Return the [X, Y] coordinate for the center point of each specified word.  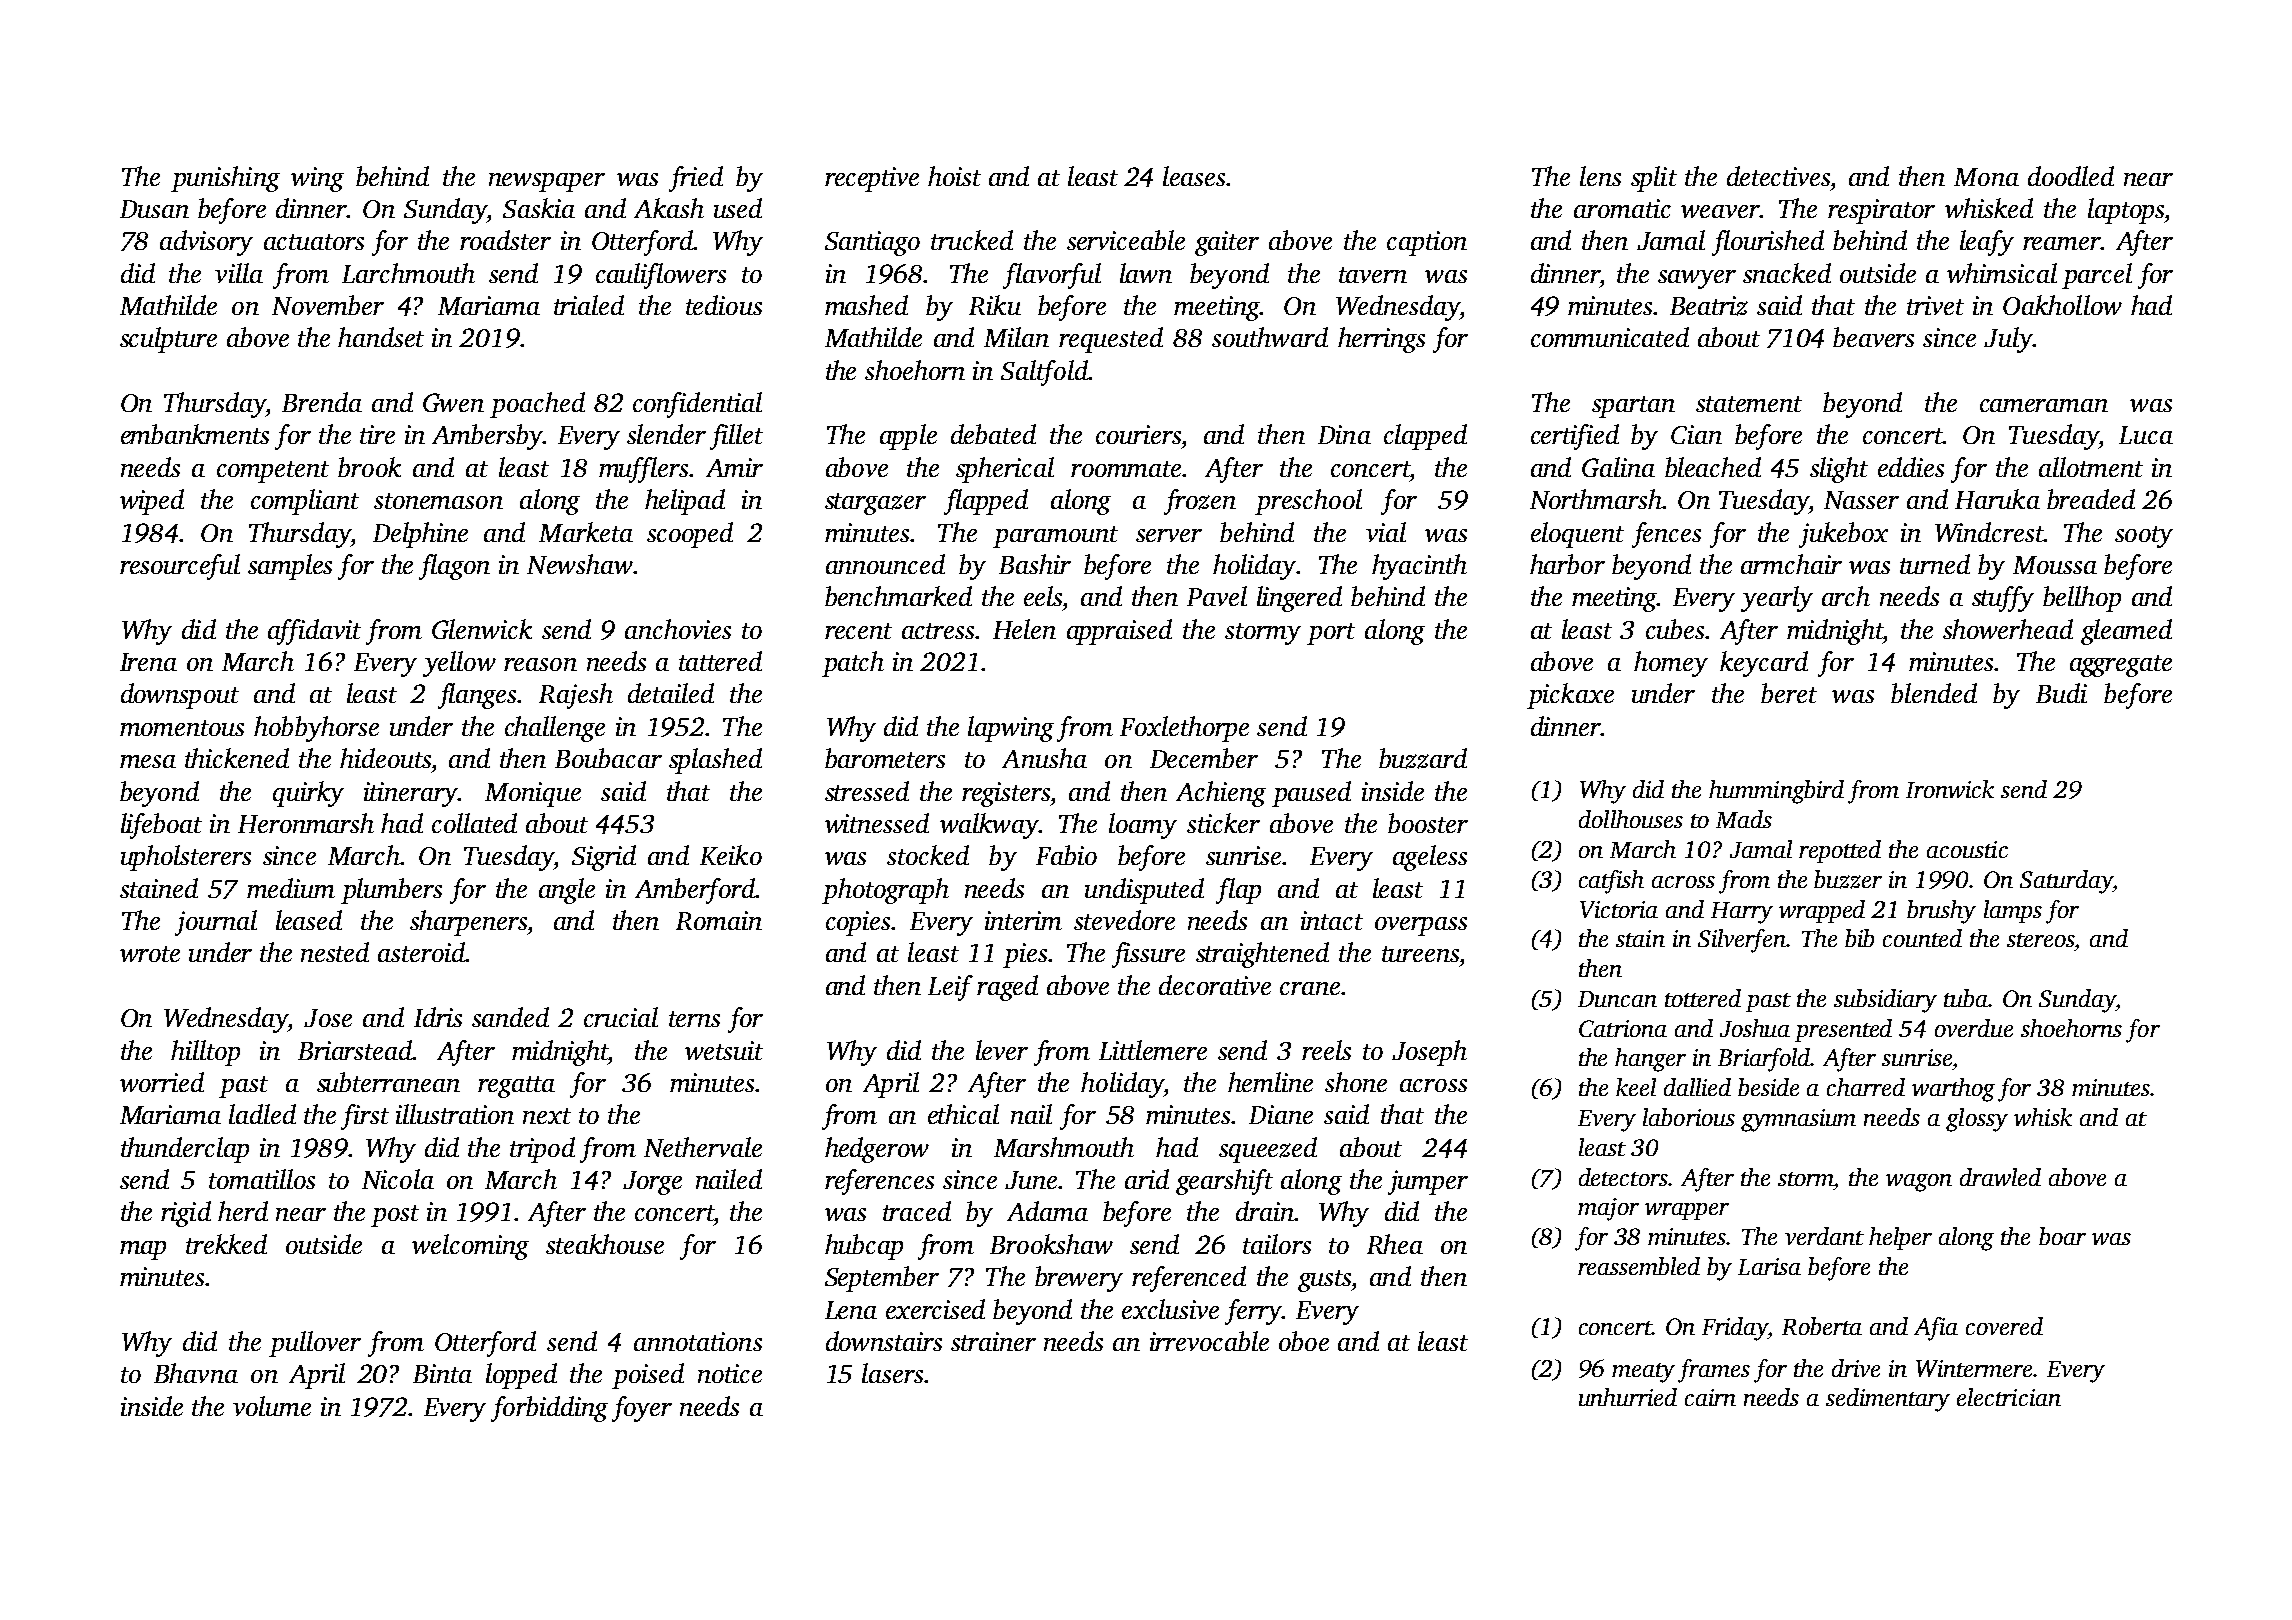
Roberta [1822, 1326]
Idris [438, 1017]
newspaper [547, 182]
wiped [152, 502]
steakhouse [605, 1244]
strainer [993, 1341]
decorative [1215, 985]
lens [1600, 176]
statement [1749, 404]
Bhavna [196, 1373]
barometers [885, 758]
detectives [1778, 176]
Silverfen [1742, 941]
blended [1934, 693]
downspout [180, 696]
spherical [1005, 470]
